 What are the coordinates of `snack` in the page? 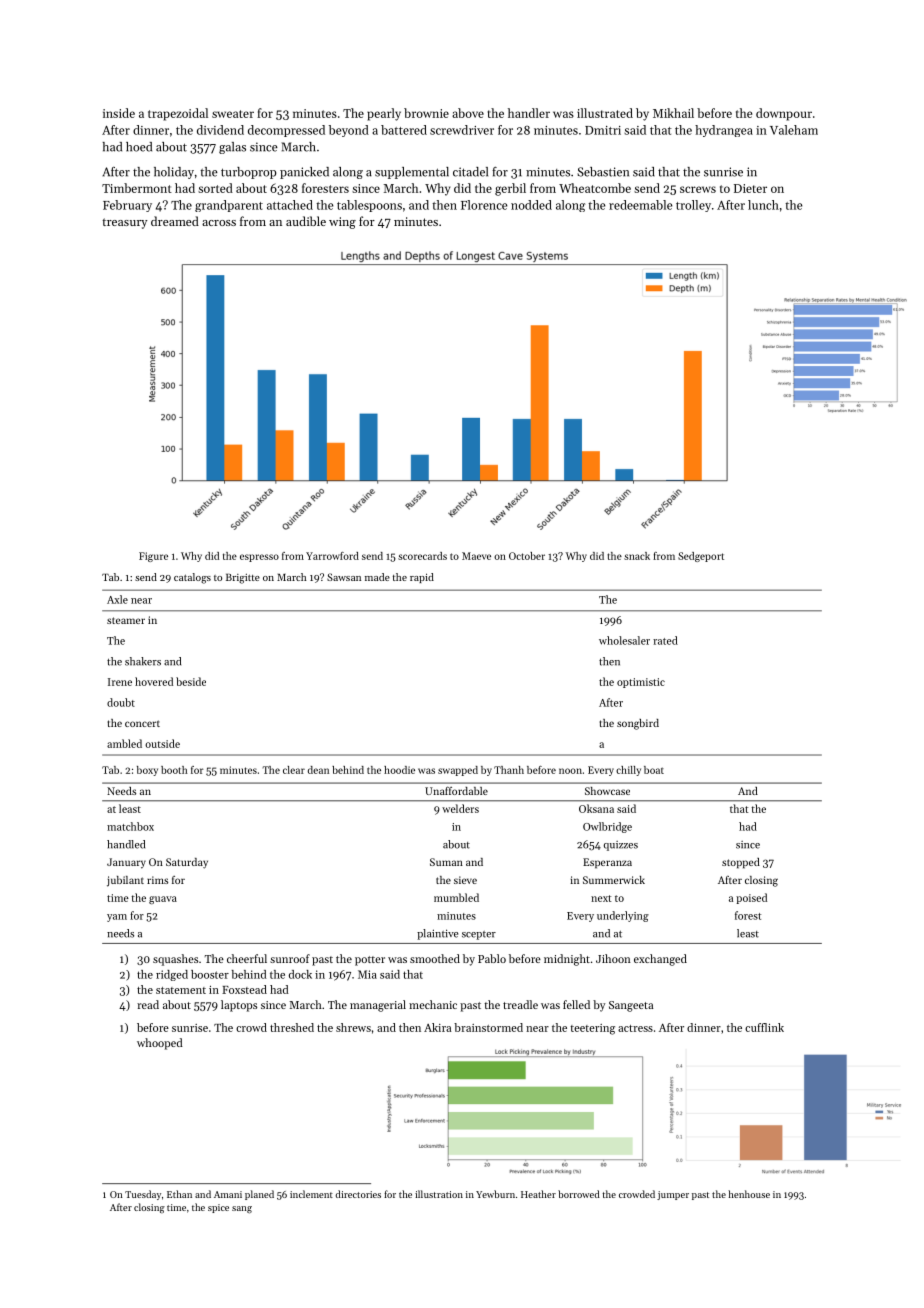 It's located at (637, 556).
